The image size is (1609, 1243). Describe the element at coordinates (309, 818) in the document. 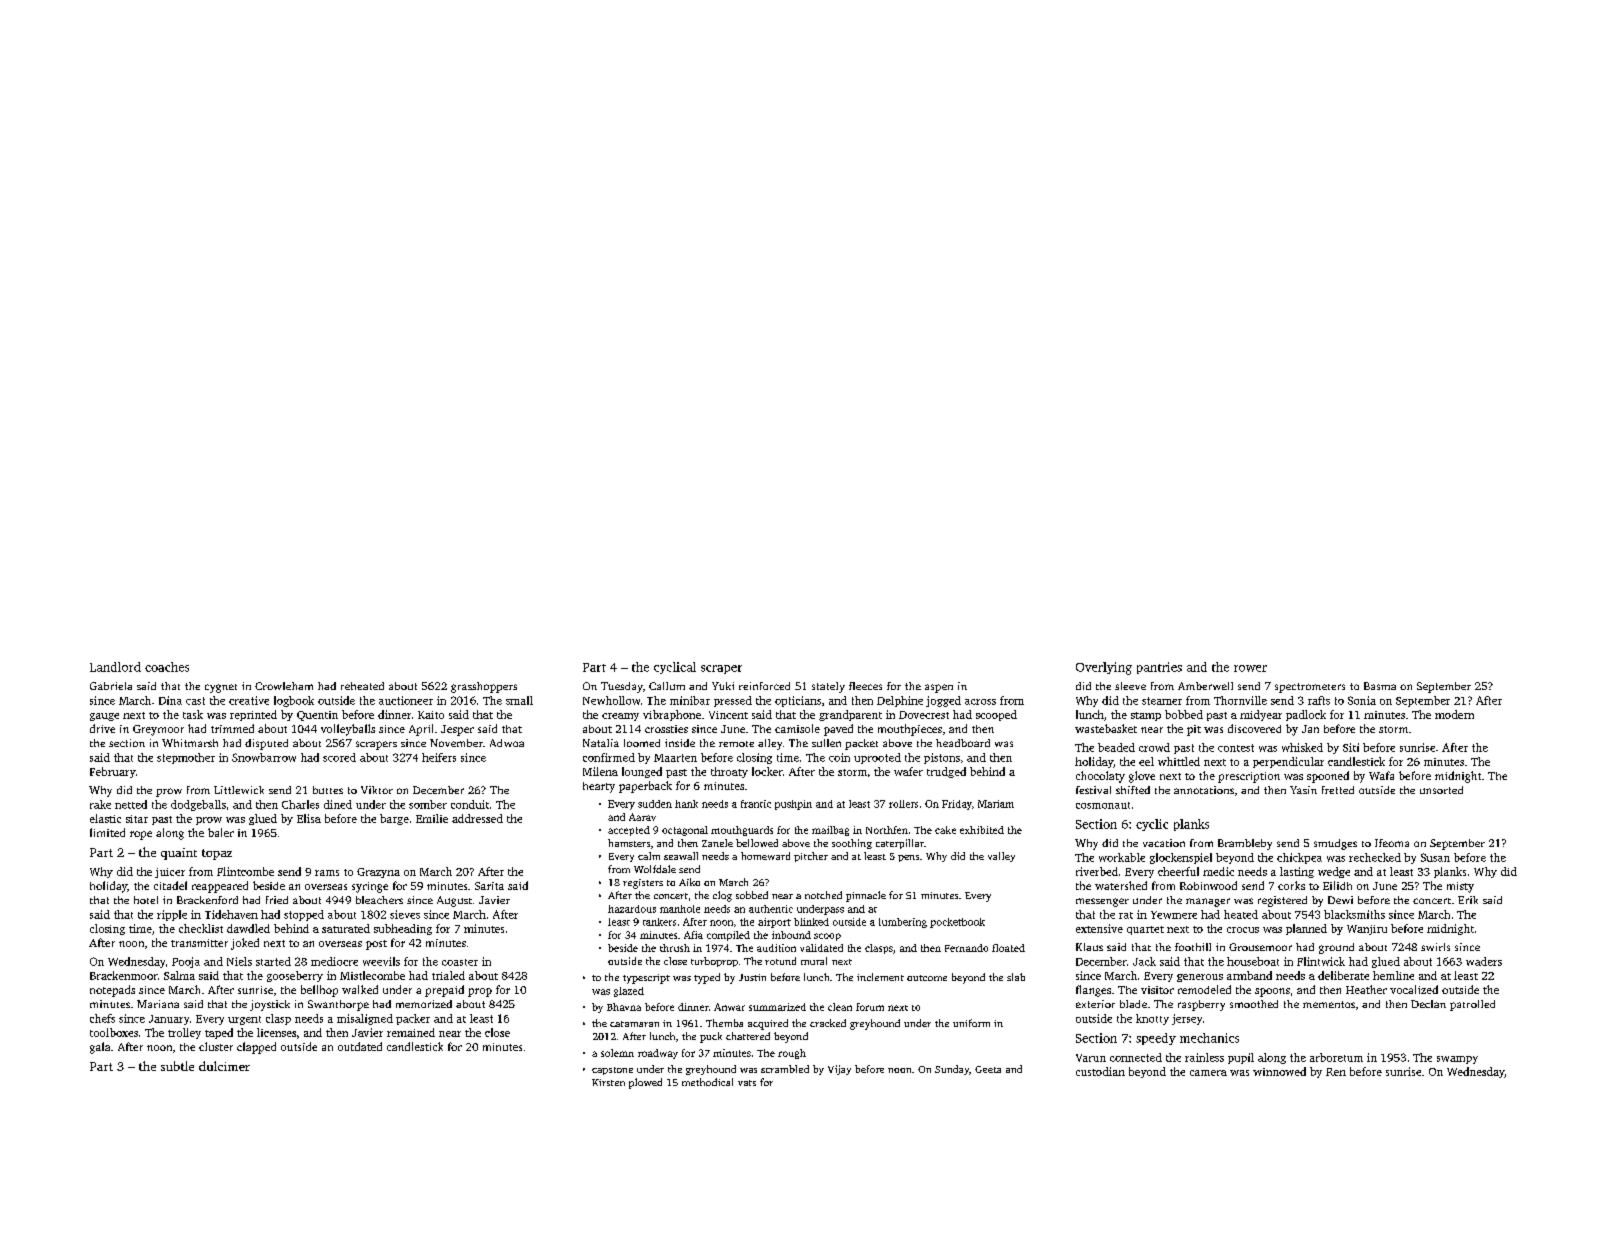

I see `Elisa` at that location.
